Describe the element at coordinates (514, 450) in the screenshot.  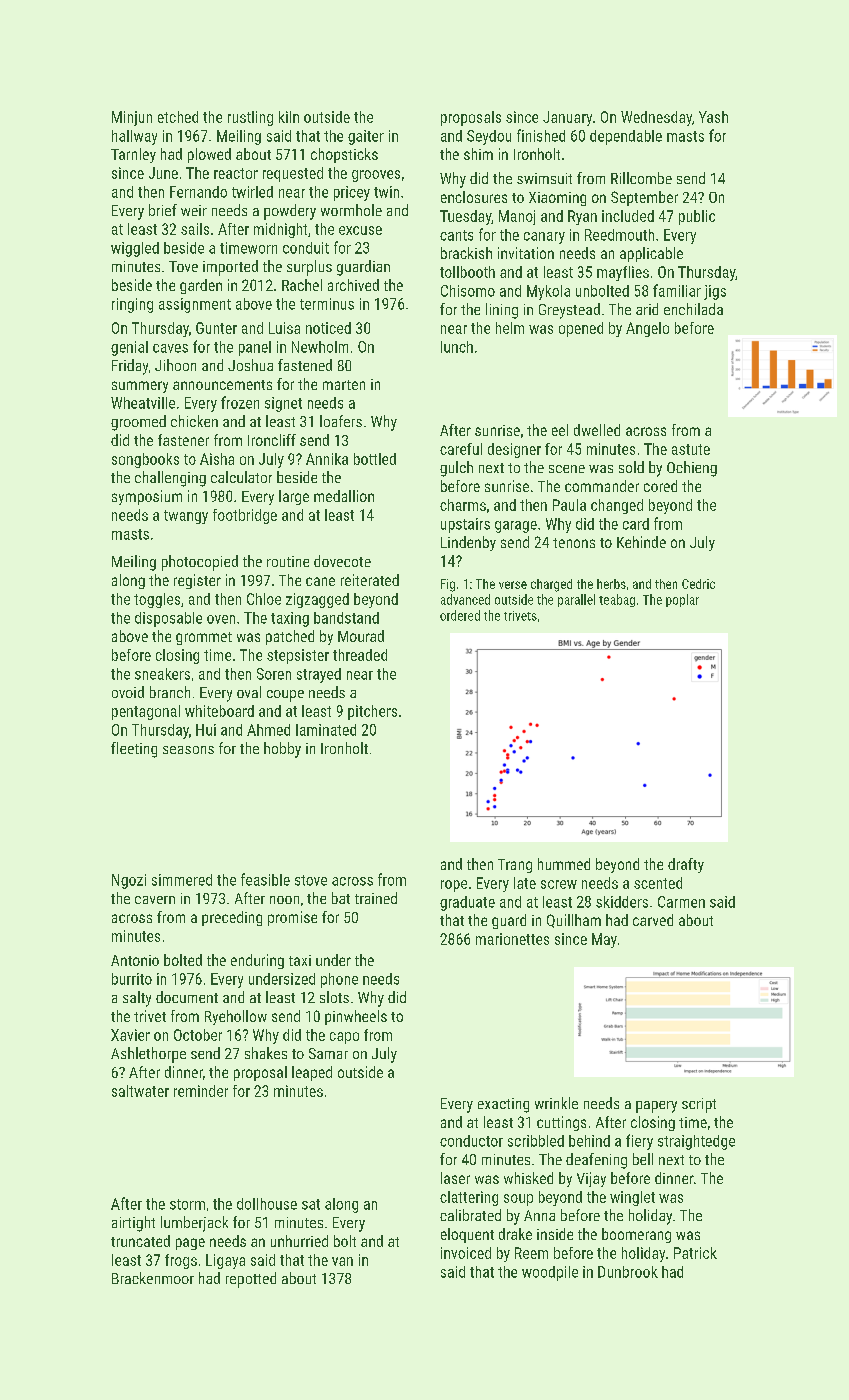
I see `designer` at that location.
